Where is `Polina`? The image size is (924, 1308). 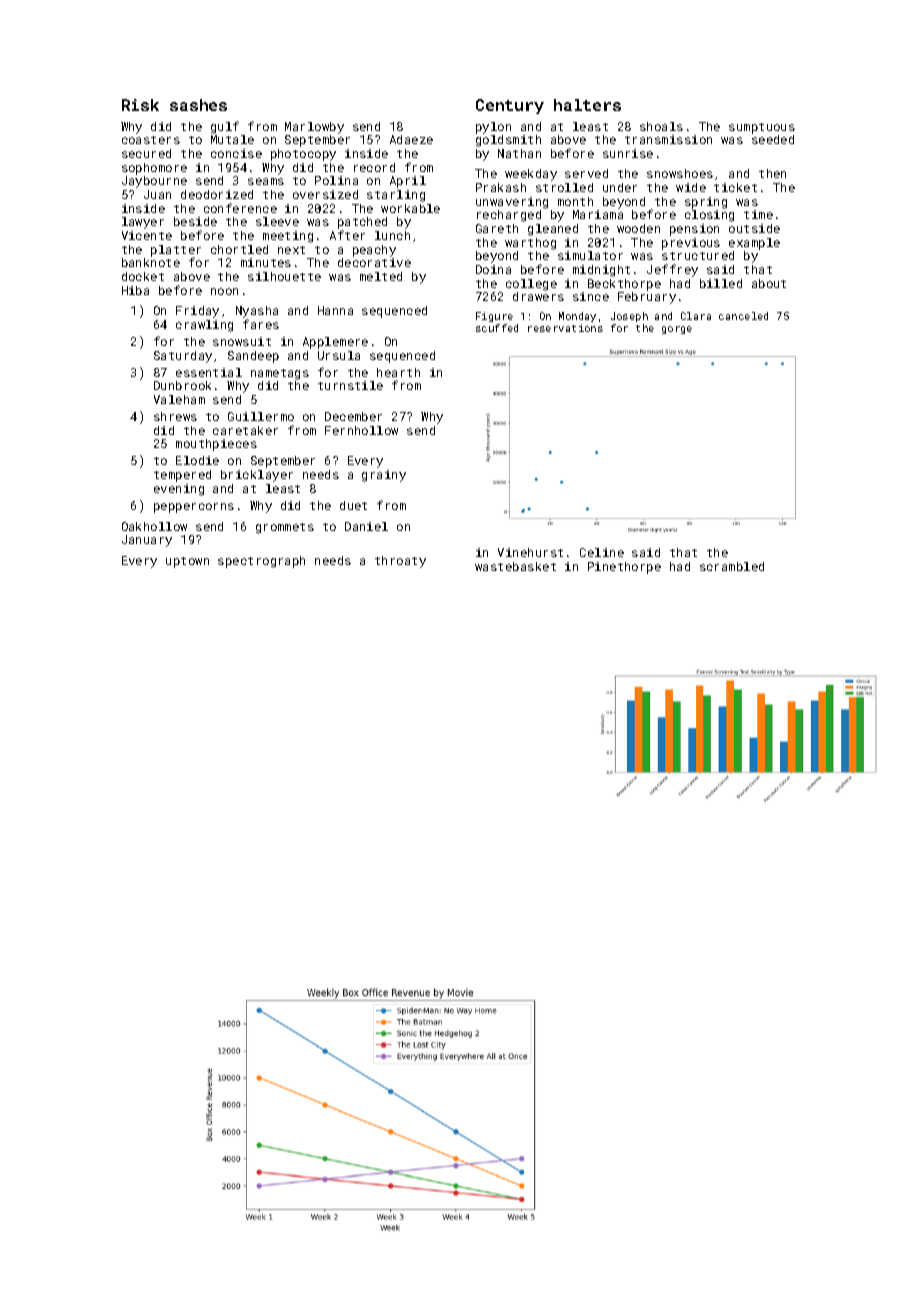
Polina is located at coordinates (336, 180).
